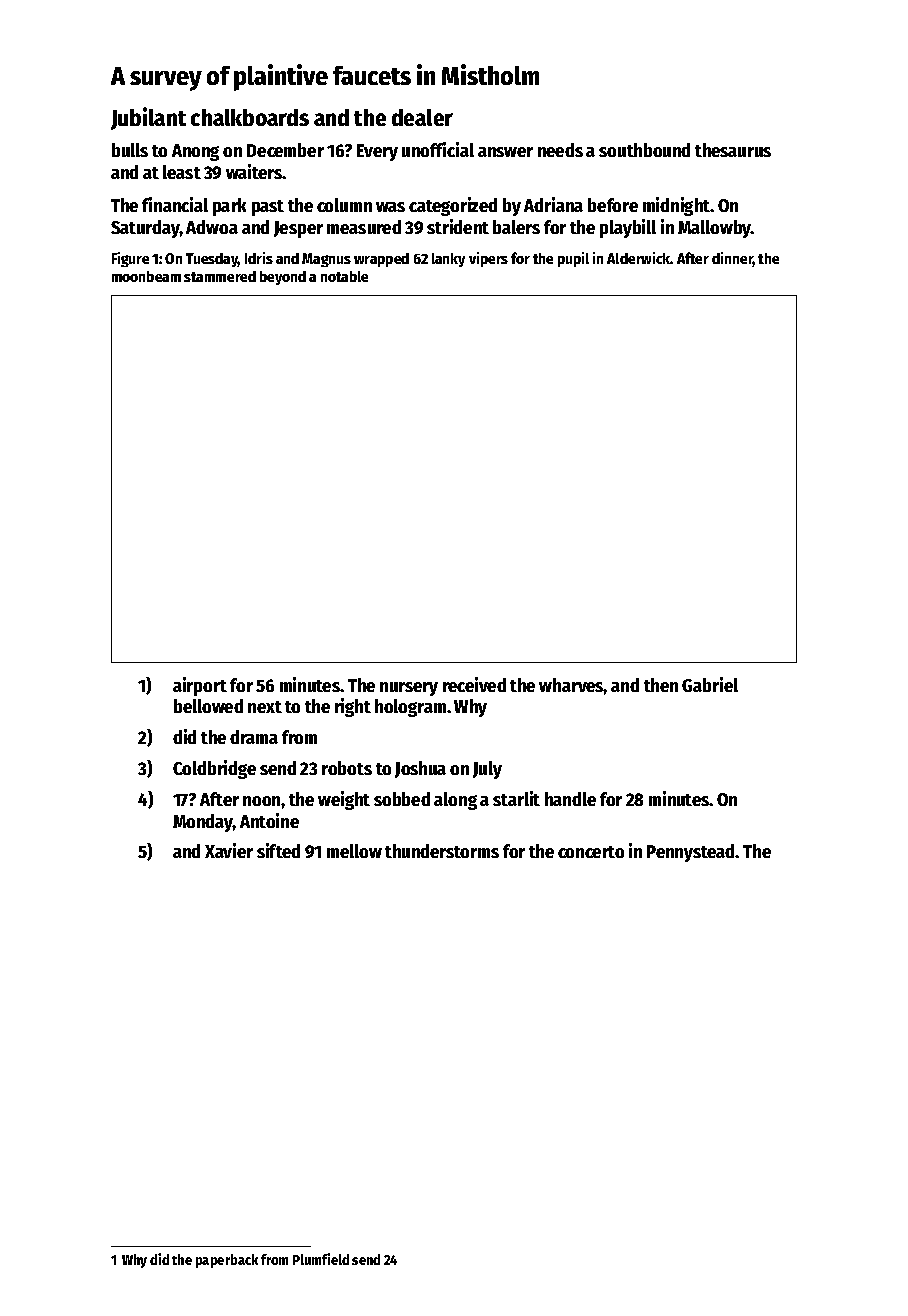 The width and height of the screenshot is (908, 1316). Describe the element at coordinates (474, 684) in the screenshot. I see `received` at that location.
